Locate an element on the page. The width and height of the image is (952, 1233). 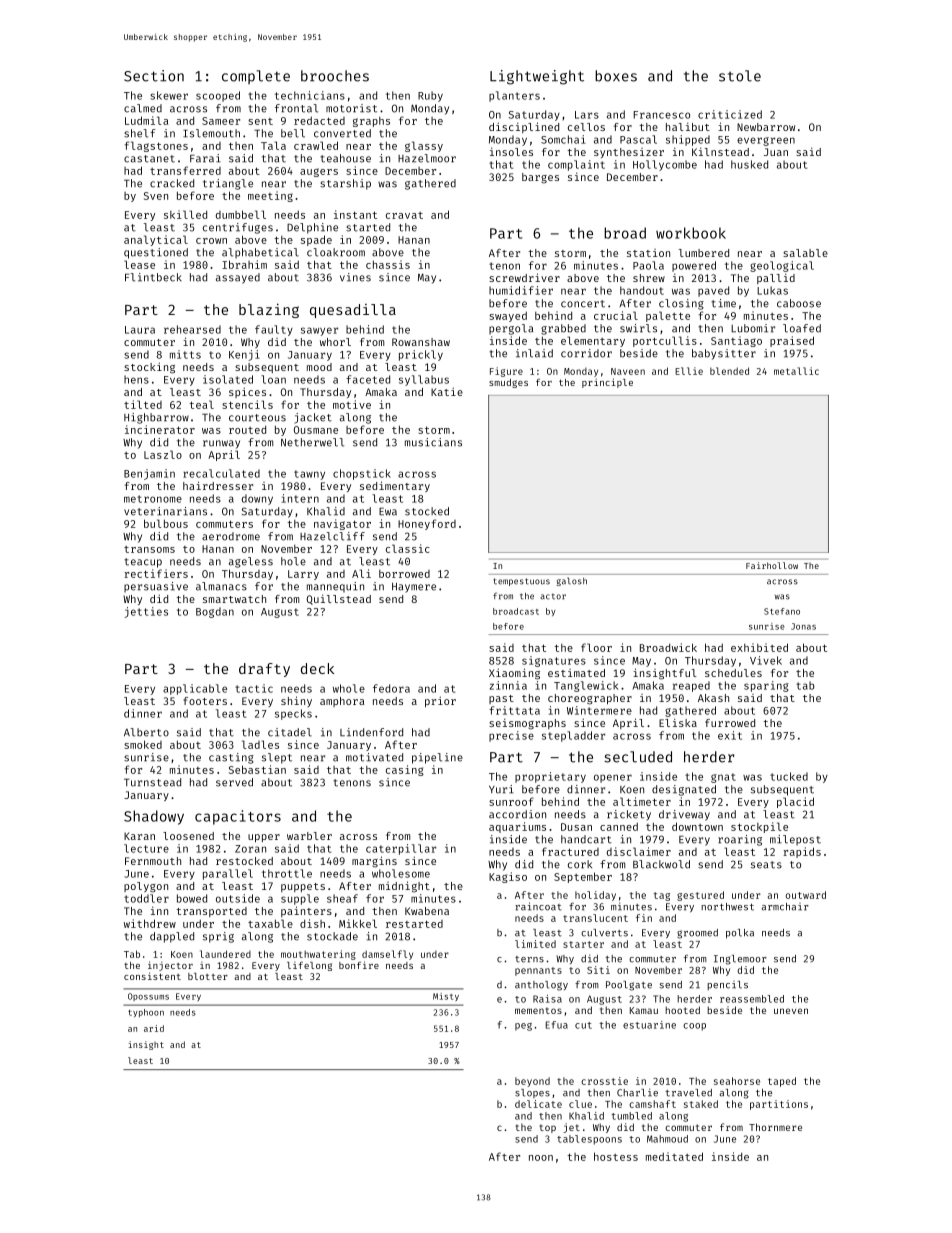
metronome is located at coordinates (153, 499).
